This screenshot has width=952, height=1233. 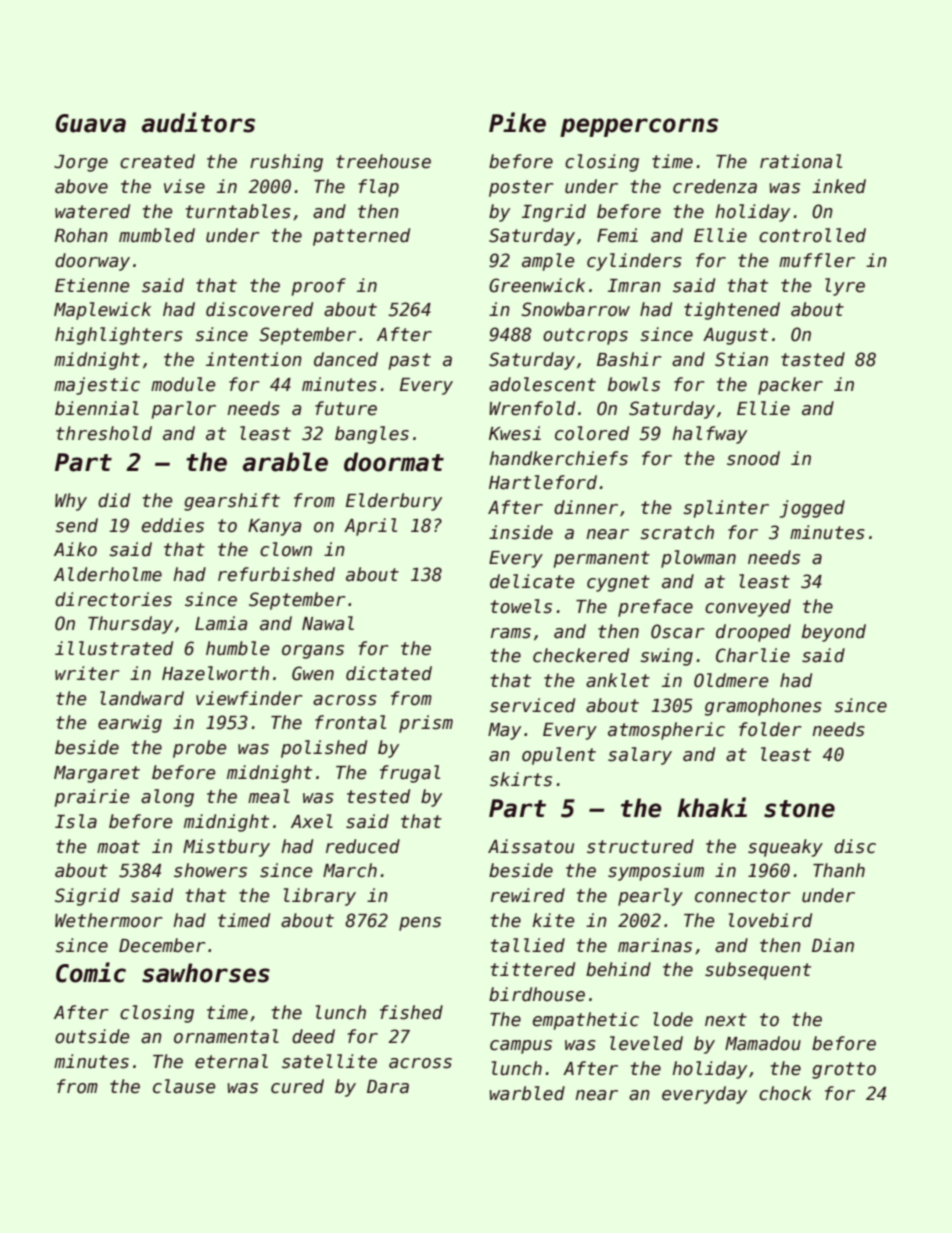 I want to click on outside, so click(x=92, y=1036).
